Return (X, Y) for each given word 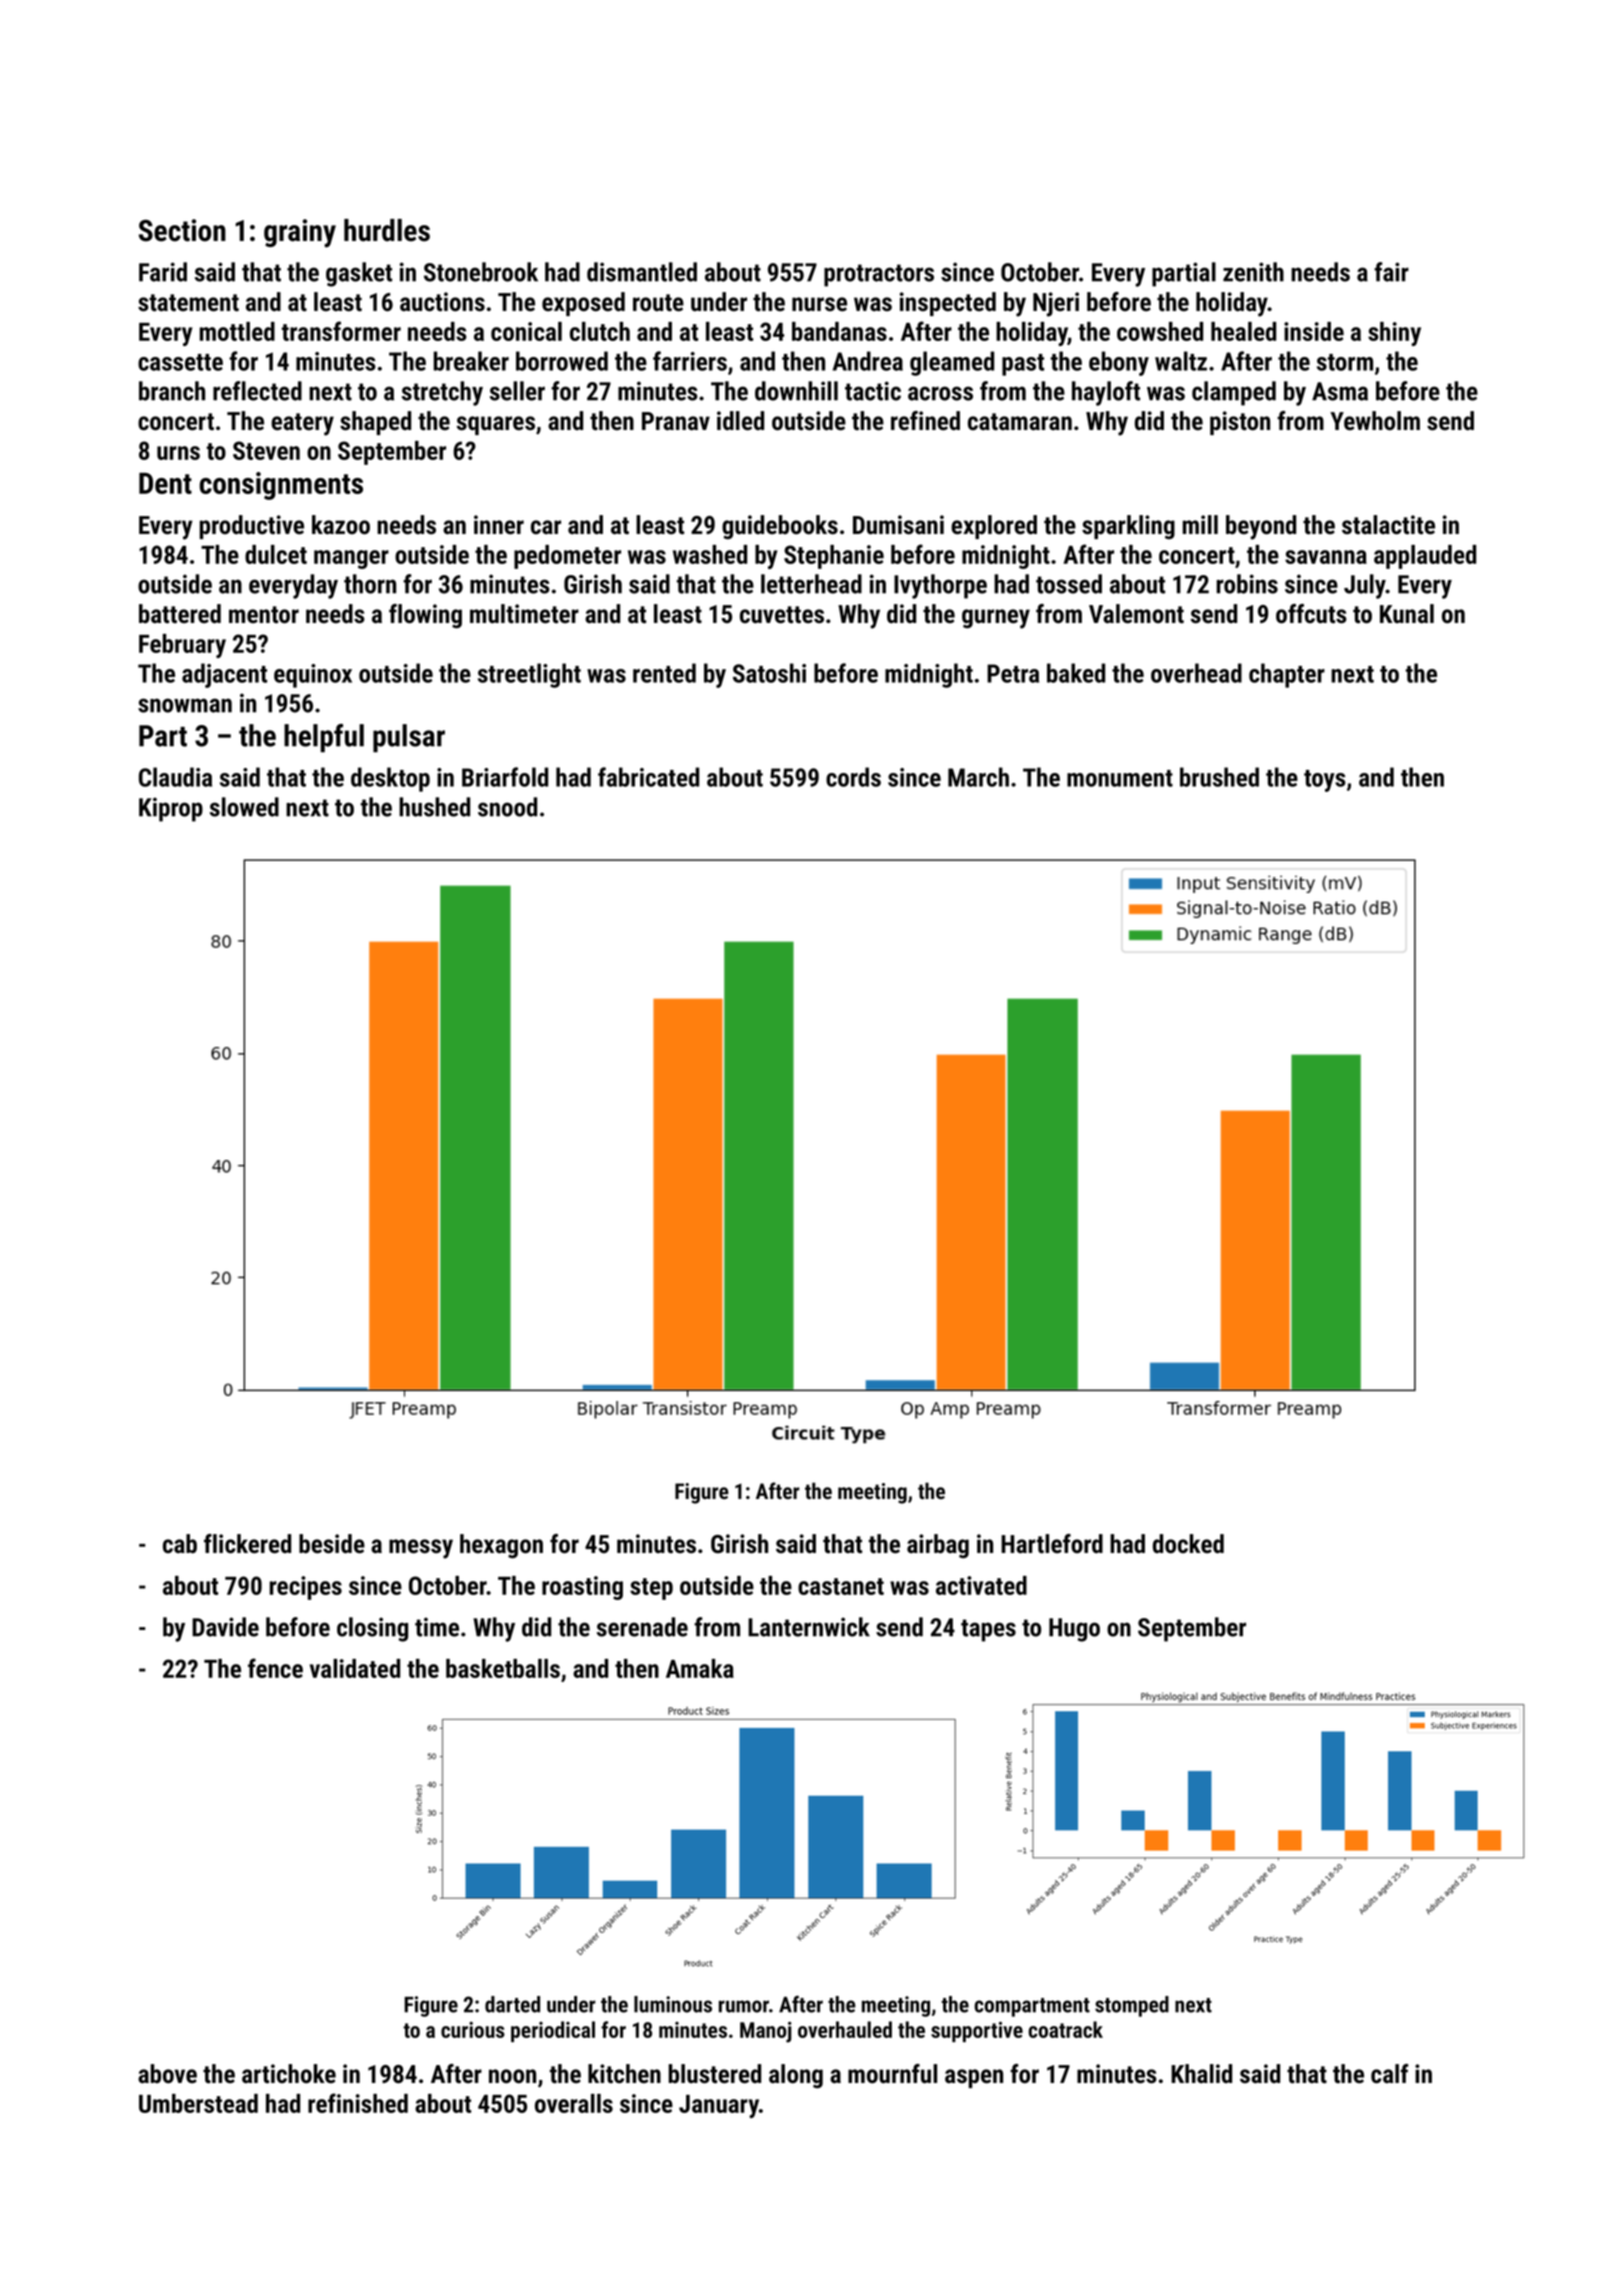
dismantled (642, 272)
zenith (1253, 272)
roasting (582, 1588)
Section (182, 230)
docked (1188, 1544)
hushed (434, 807)
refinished (358, 2103)
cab (180, 1544)
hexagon (501, 1546)
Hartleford (1052, 1544)
